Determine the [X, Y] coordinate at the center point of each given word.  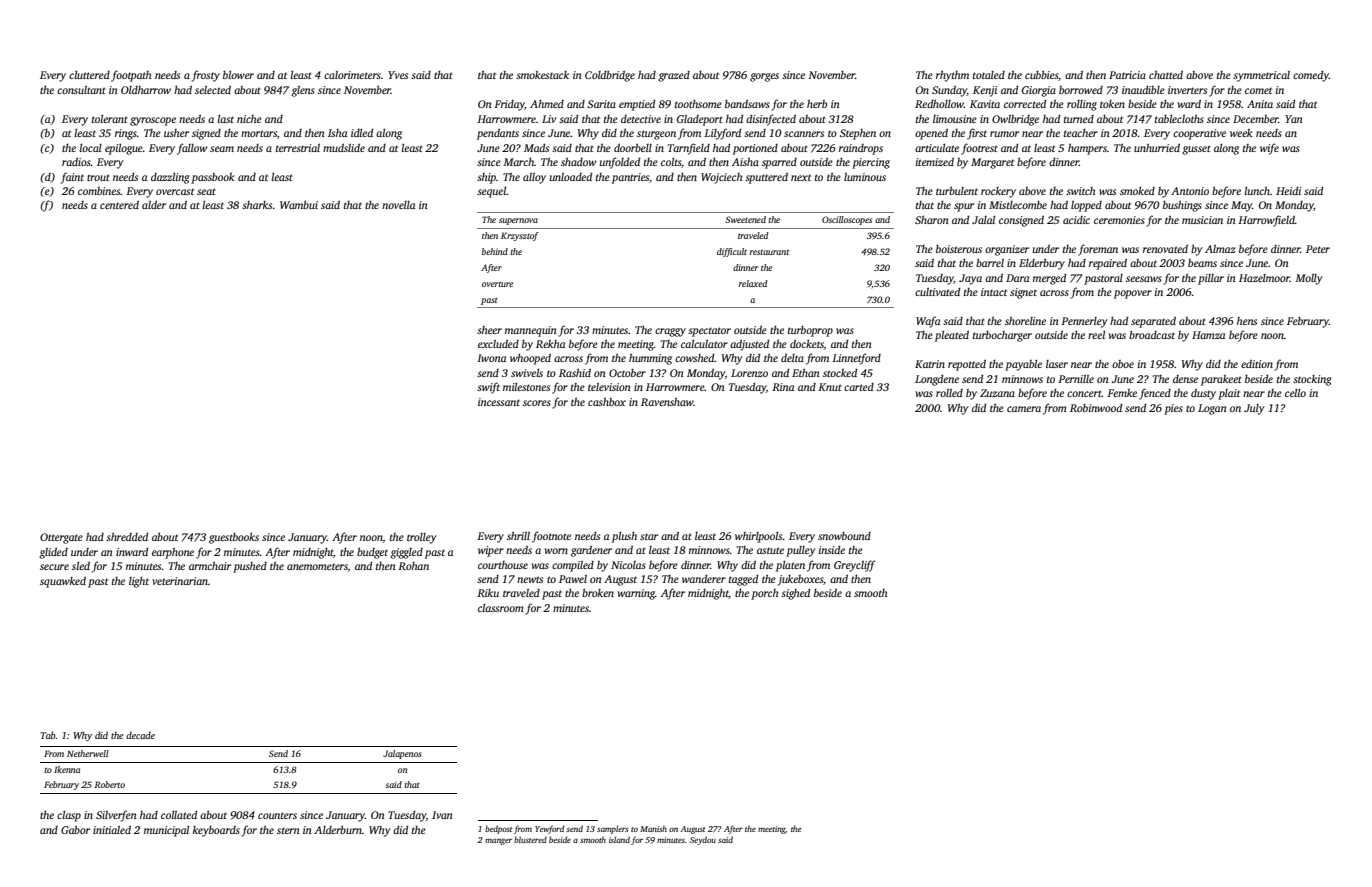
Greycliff [854, 566]
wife [1269, 149]
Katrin [930, 364]
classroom [501, 608]
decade [140, 735]
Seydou [703, 840]
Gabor [75, 829]
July [1254, 409]
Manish [653, 828]
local [90, 148]
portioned [755, 149]
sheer [489, 330]
